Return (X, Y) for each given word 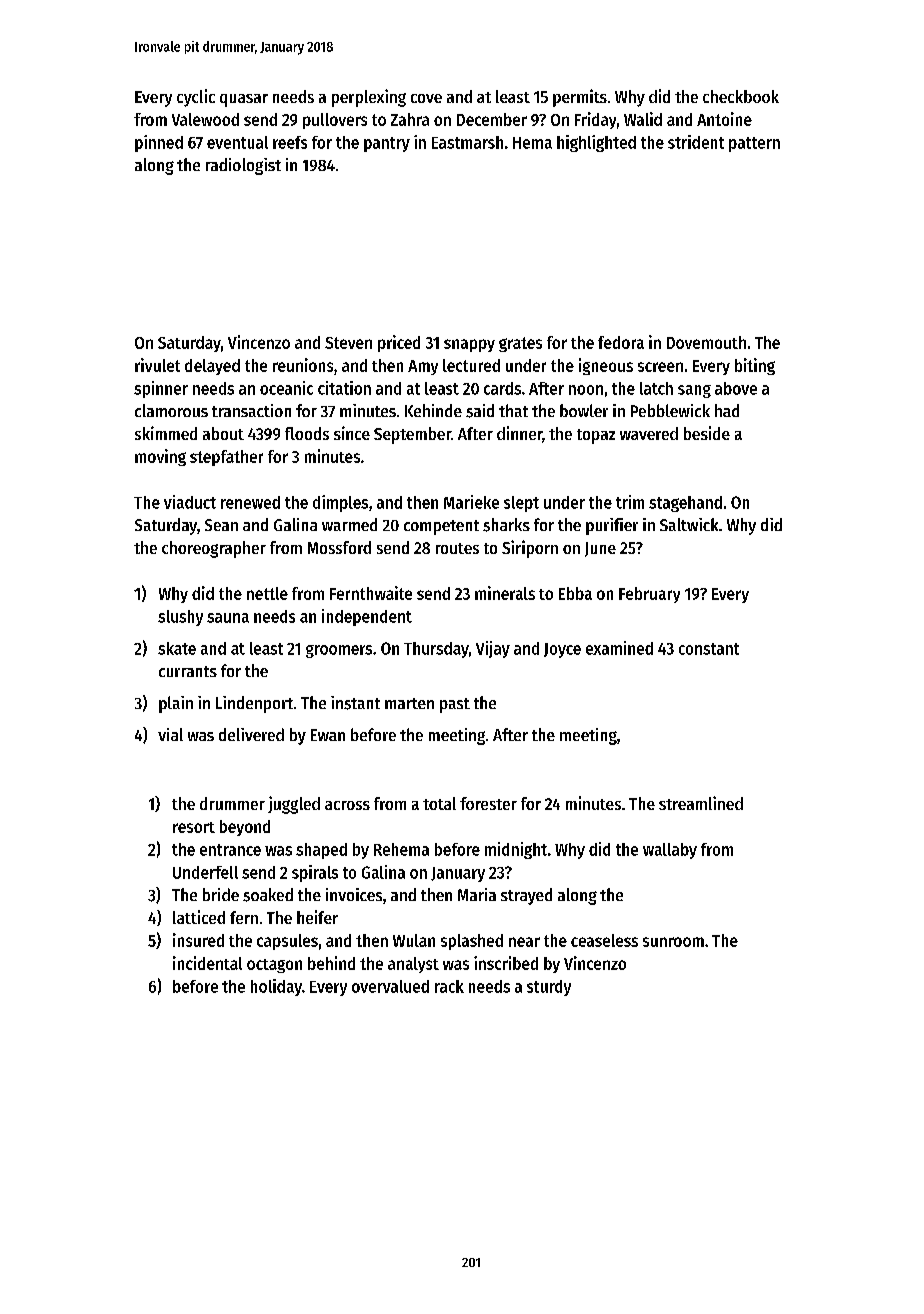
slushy (180, 618)
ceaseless (604, 940)
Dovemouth (706, 342)
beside (707, 433)
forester (488, 803)
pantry (387, 144)
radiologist (243, 166)
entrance (230, 850)
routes (457, 548)
